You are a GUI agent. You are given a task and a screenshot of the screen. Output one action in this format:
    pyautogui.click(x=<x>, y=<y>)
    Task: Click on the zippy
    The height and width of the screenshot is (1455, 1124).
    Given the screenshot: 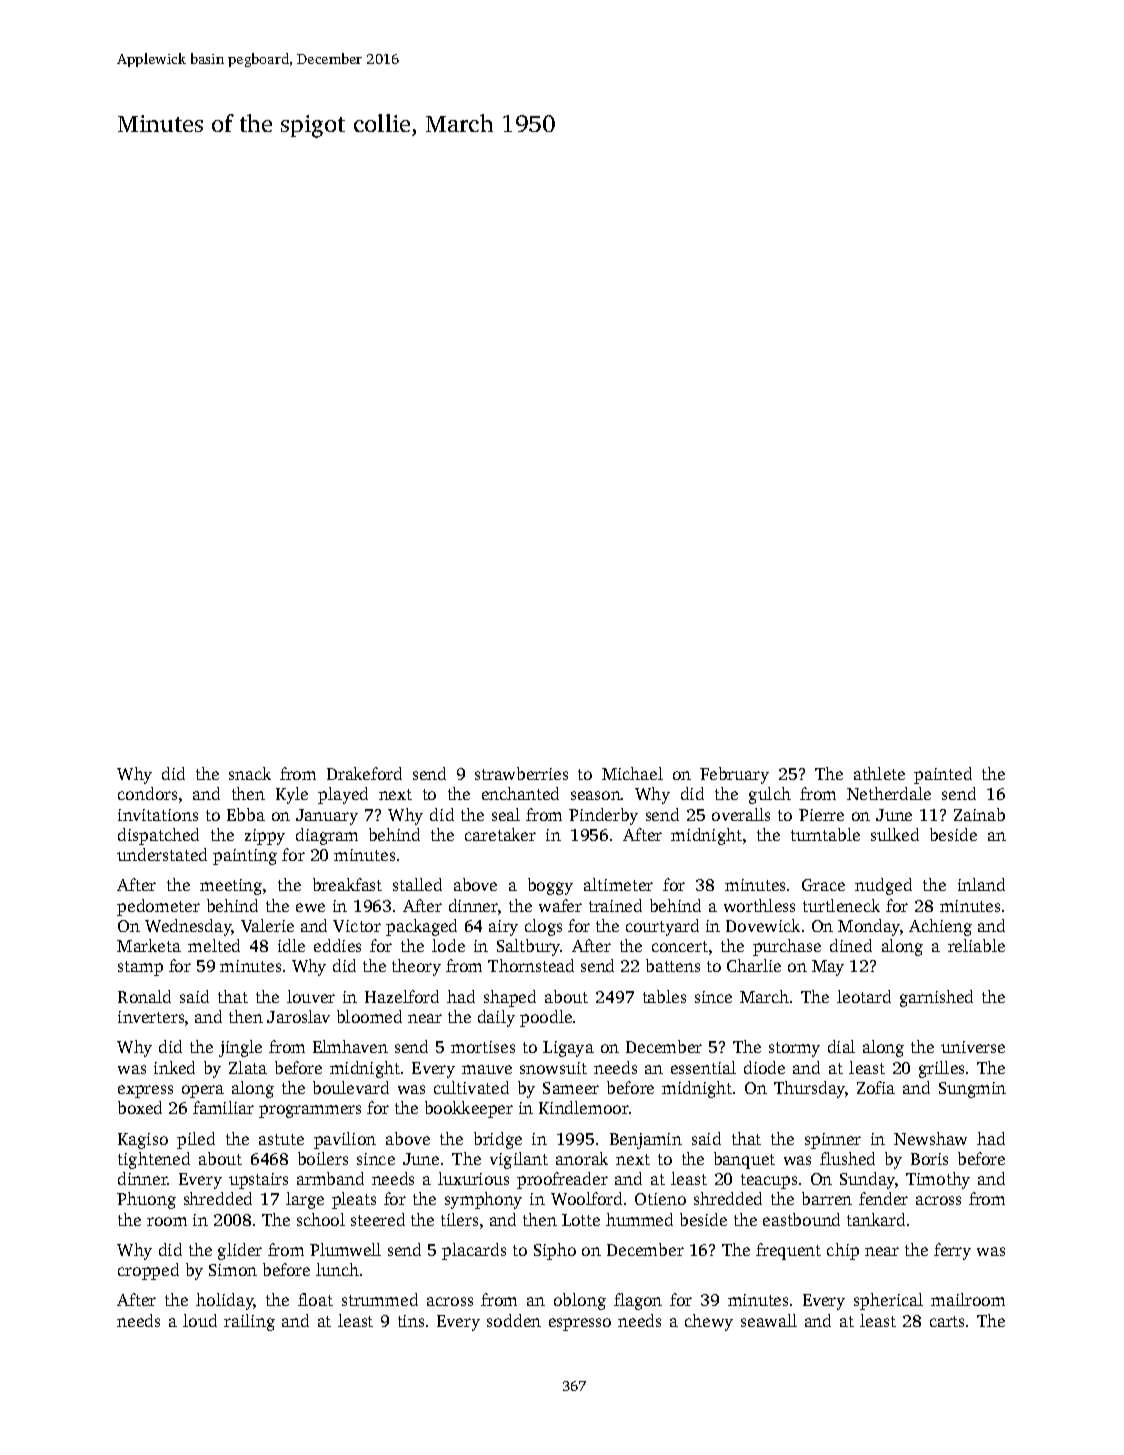 What is the action you would take?
    pyautogui.click(x=265, y=837)
